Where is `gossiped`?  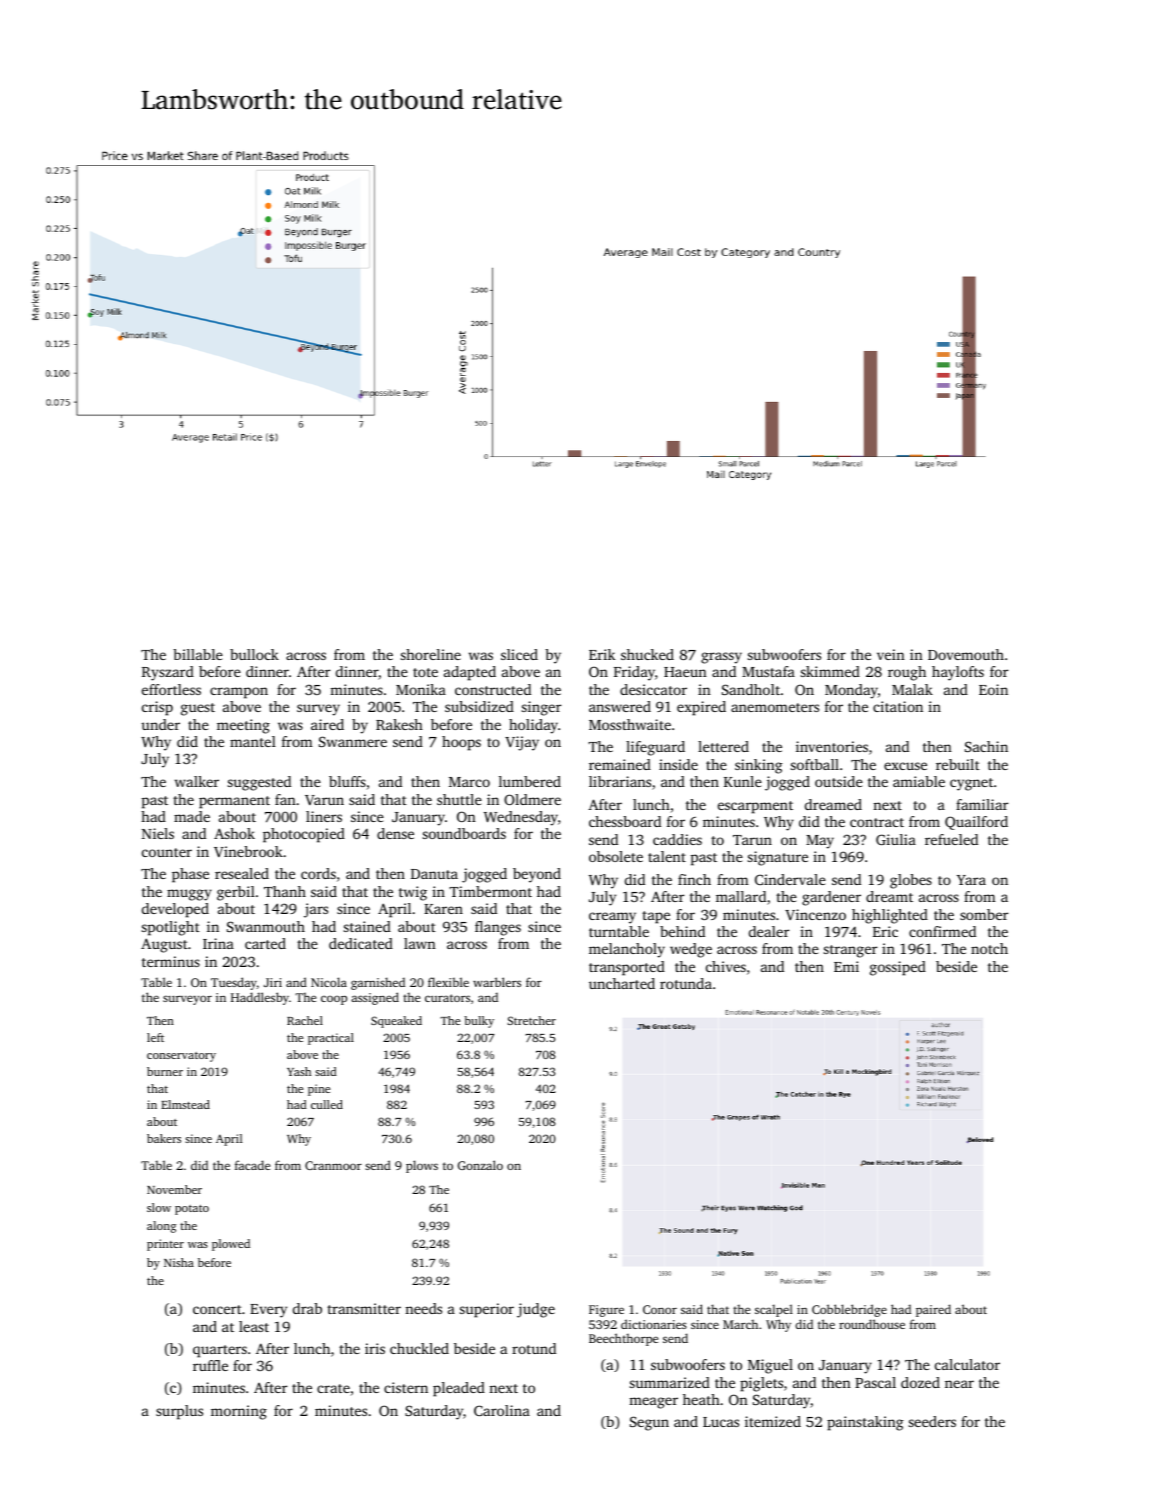 gossiped is located at coordinates (898, 968).
